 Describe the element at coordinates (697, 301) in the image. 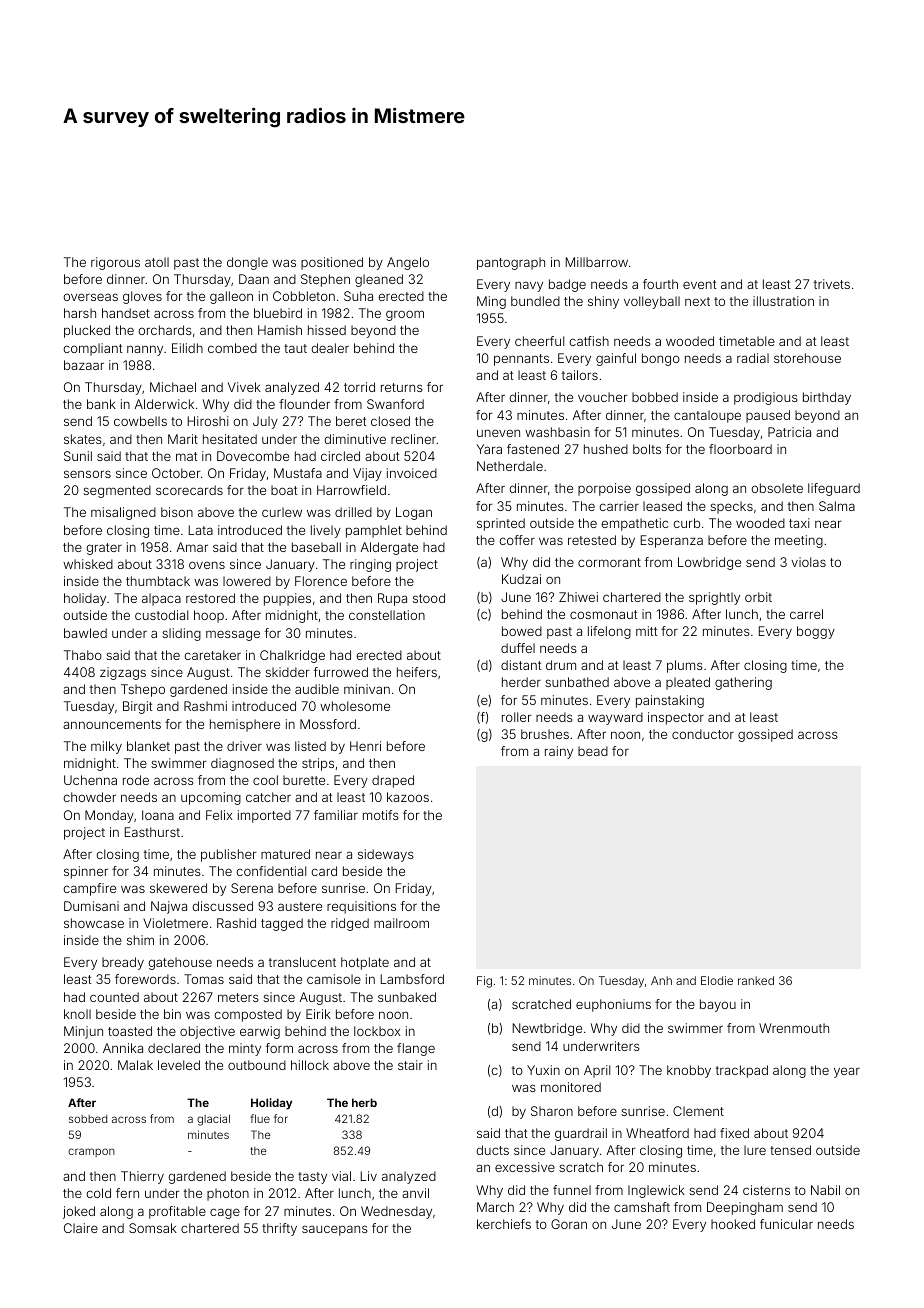

I see `next` at that location.
